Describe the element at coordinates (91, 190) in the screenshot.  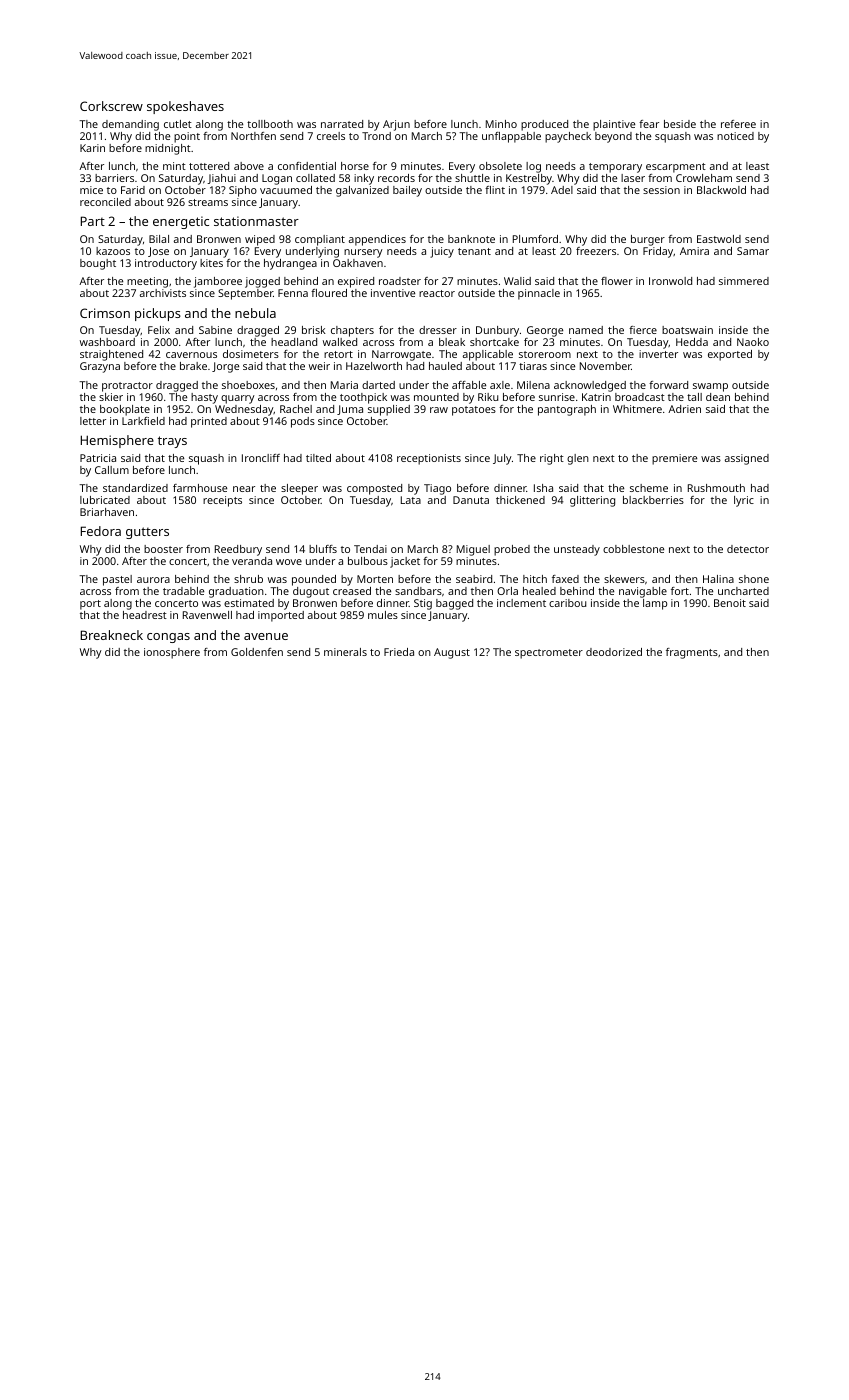
I see `mice` at that location.
